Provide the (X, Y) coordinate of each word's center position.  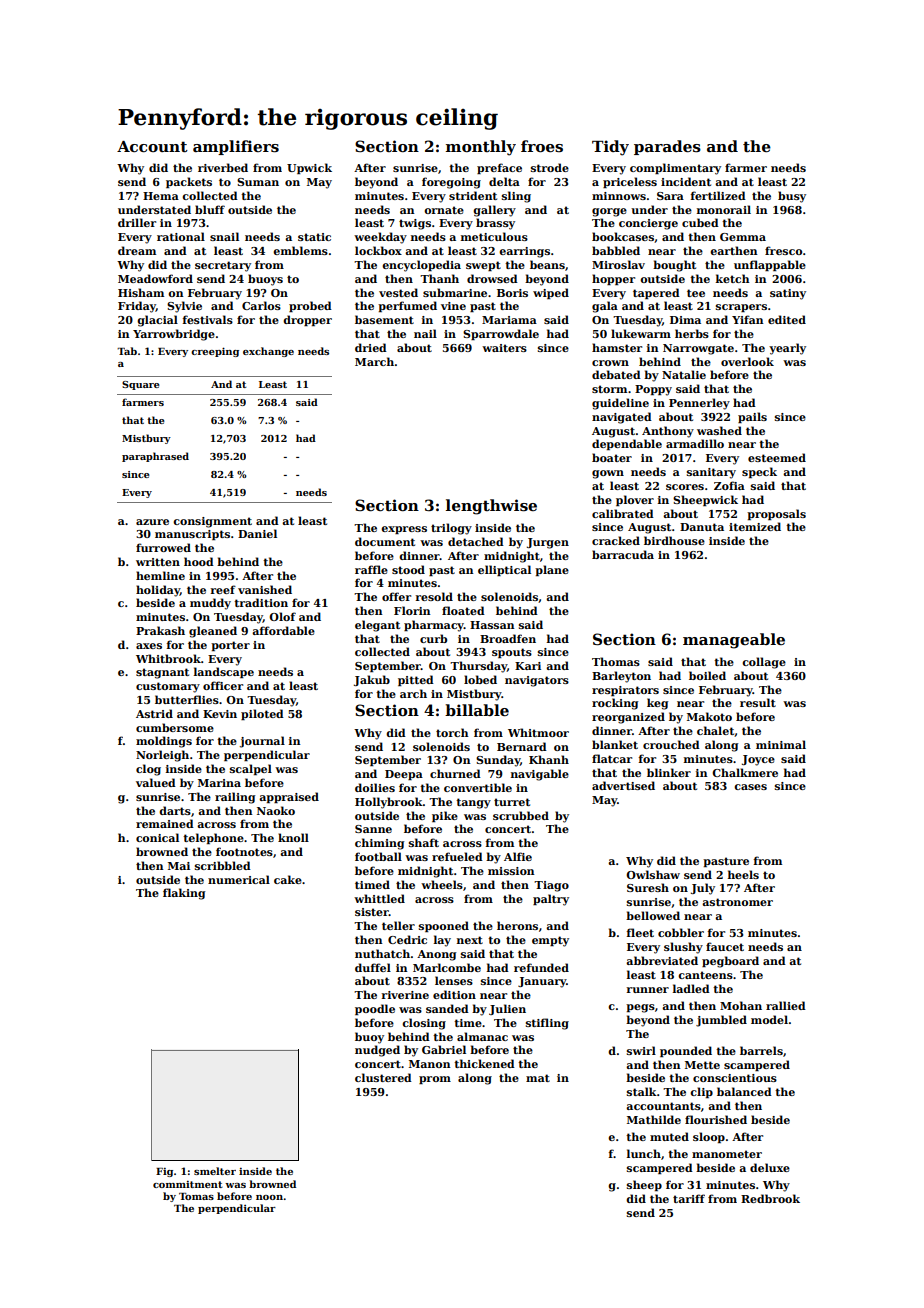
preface (499, 168)
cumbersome (175, 727)
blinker (669, 772)
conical (157, 837)
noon (269, 1197)
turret (512, 802)
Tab (127, 351)
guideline (620, 404)
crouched (671, 744)
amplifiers (236, 147)
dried (371, 347)
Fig (164, 1172)
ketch (733, 278)
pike (445, 816)
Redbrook (770, 1198)
